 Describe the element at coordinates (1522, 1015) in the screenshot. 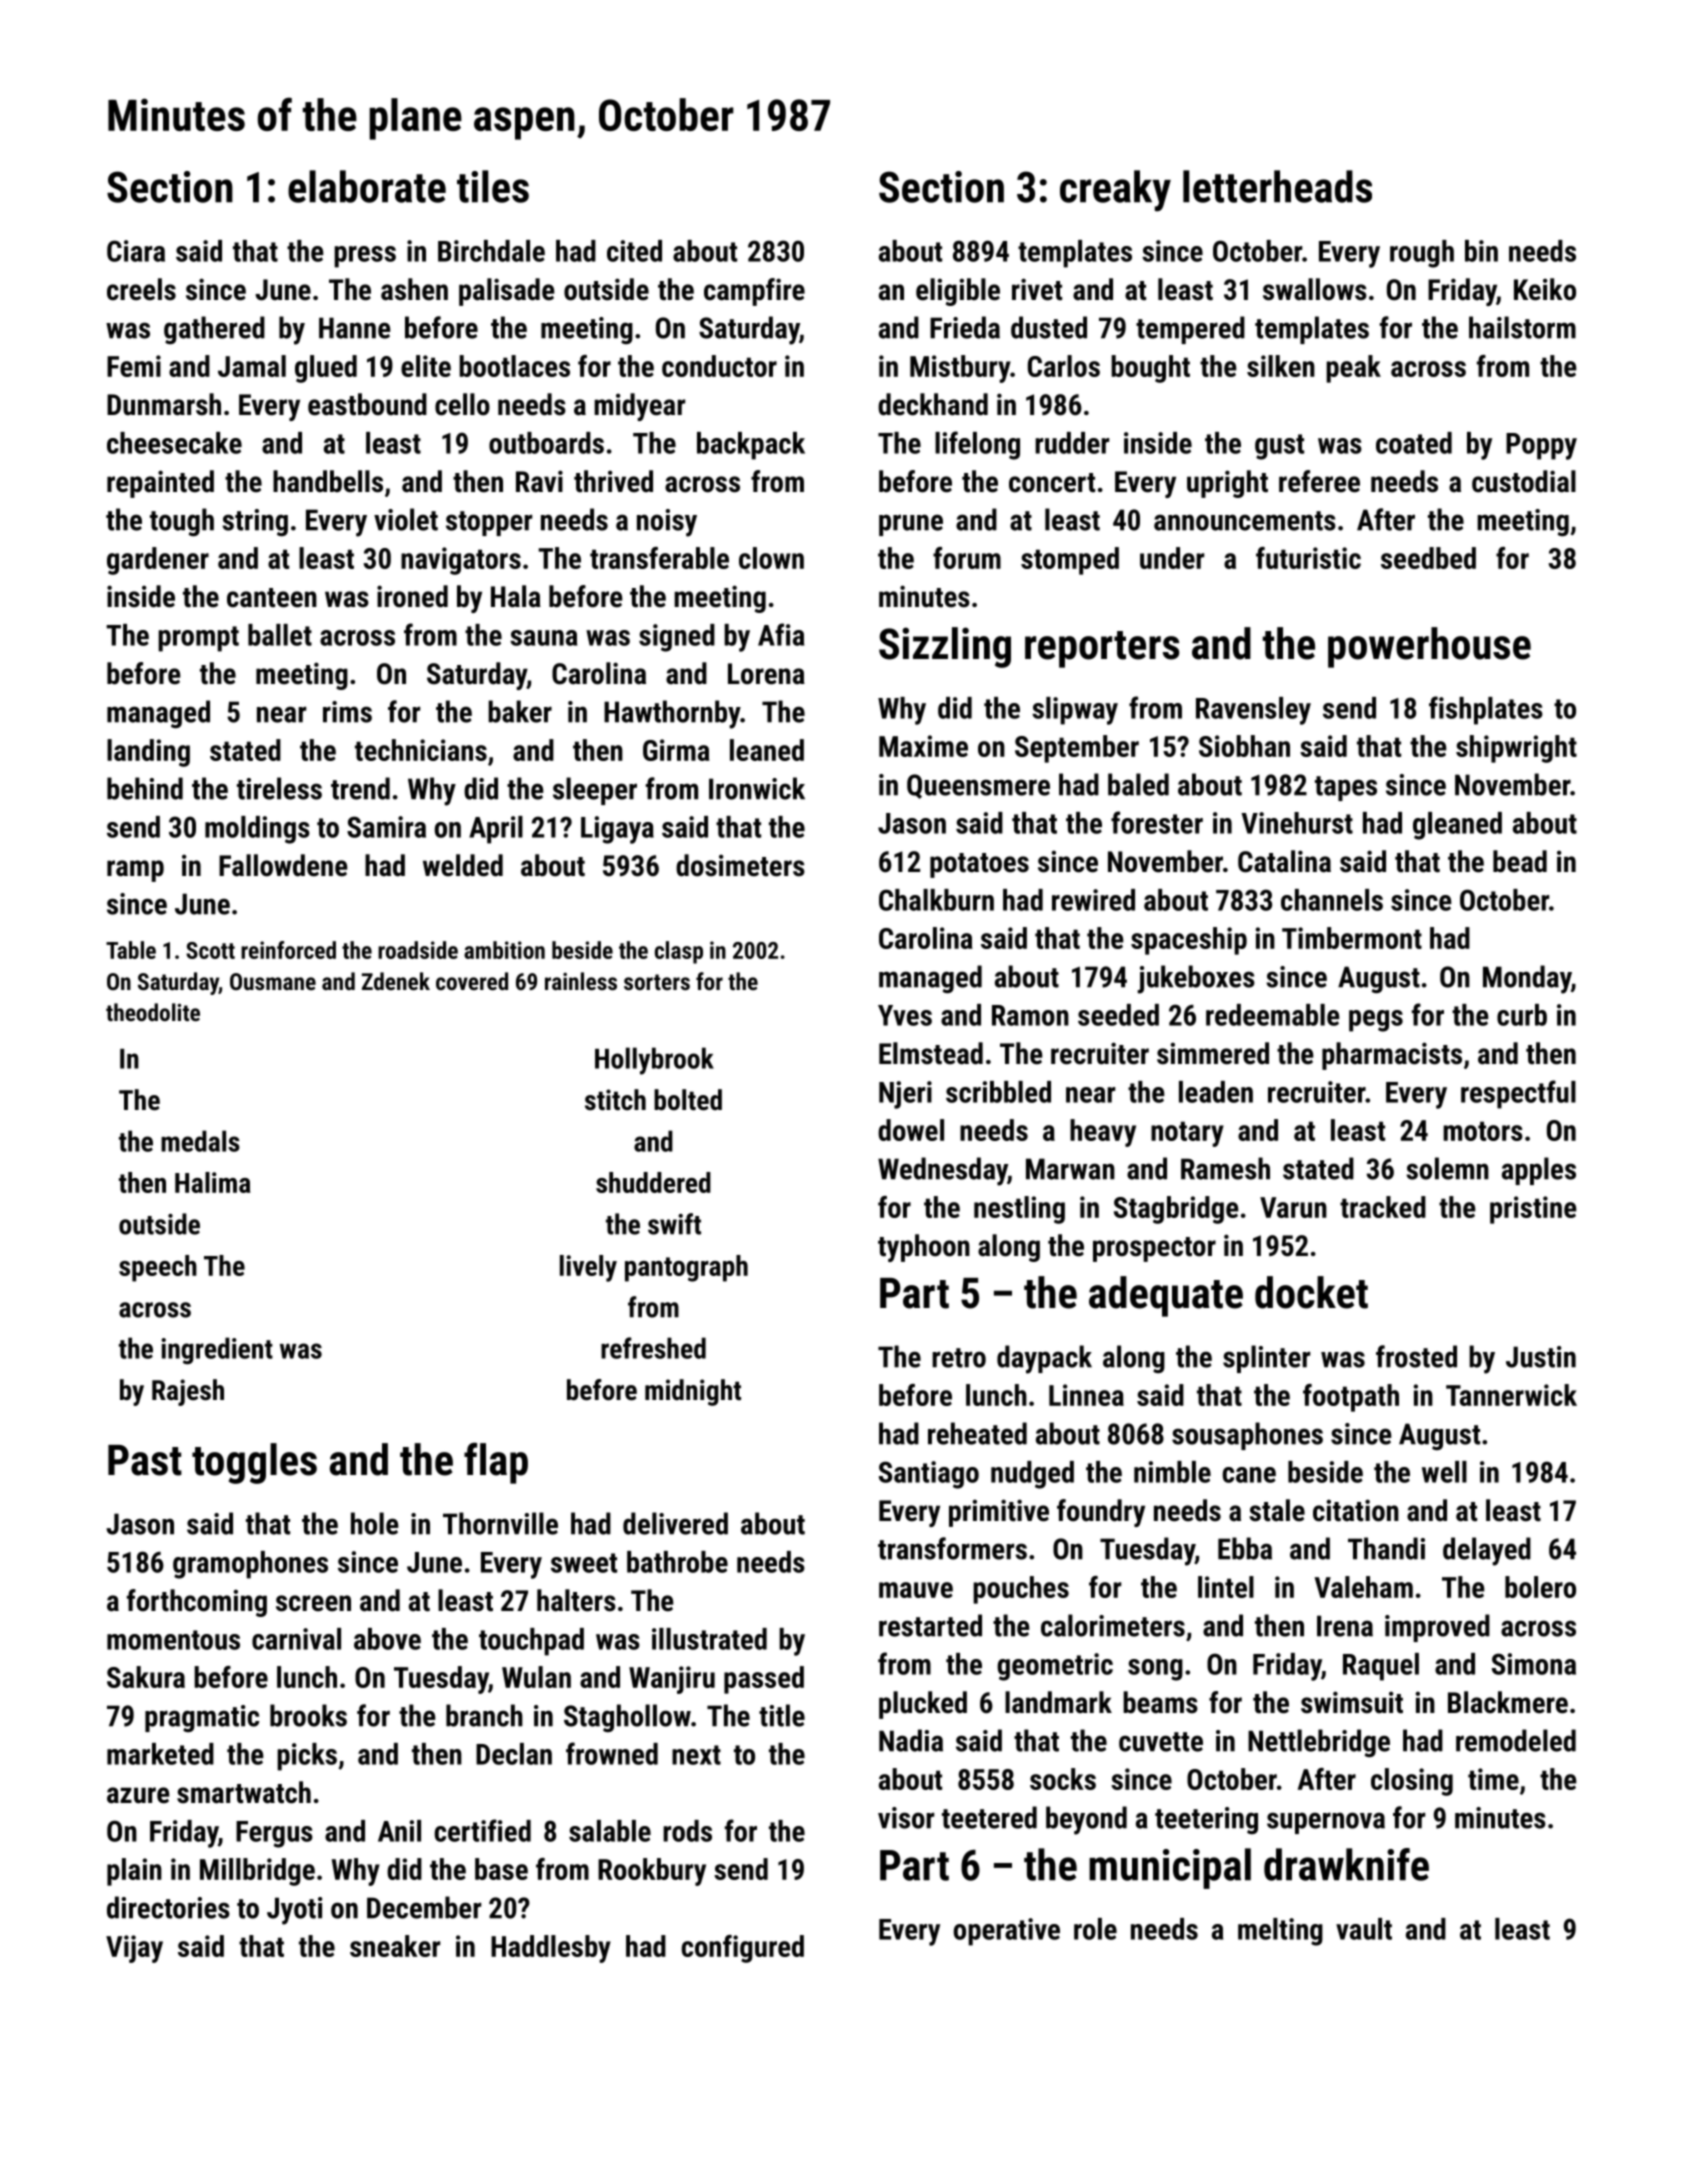

I see `curb` at that location.
